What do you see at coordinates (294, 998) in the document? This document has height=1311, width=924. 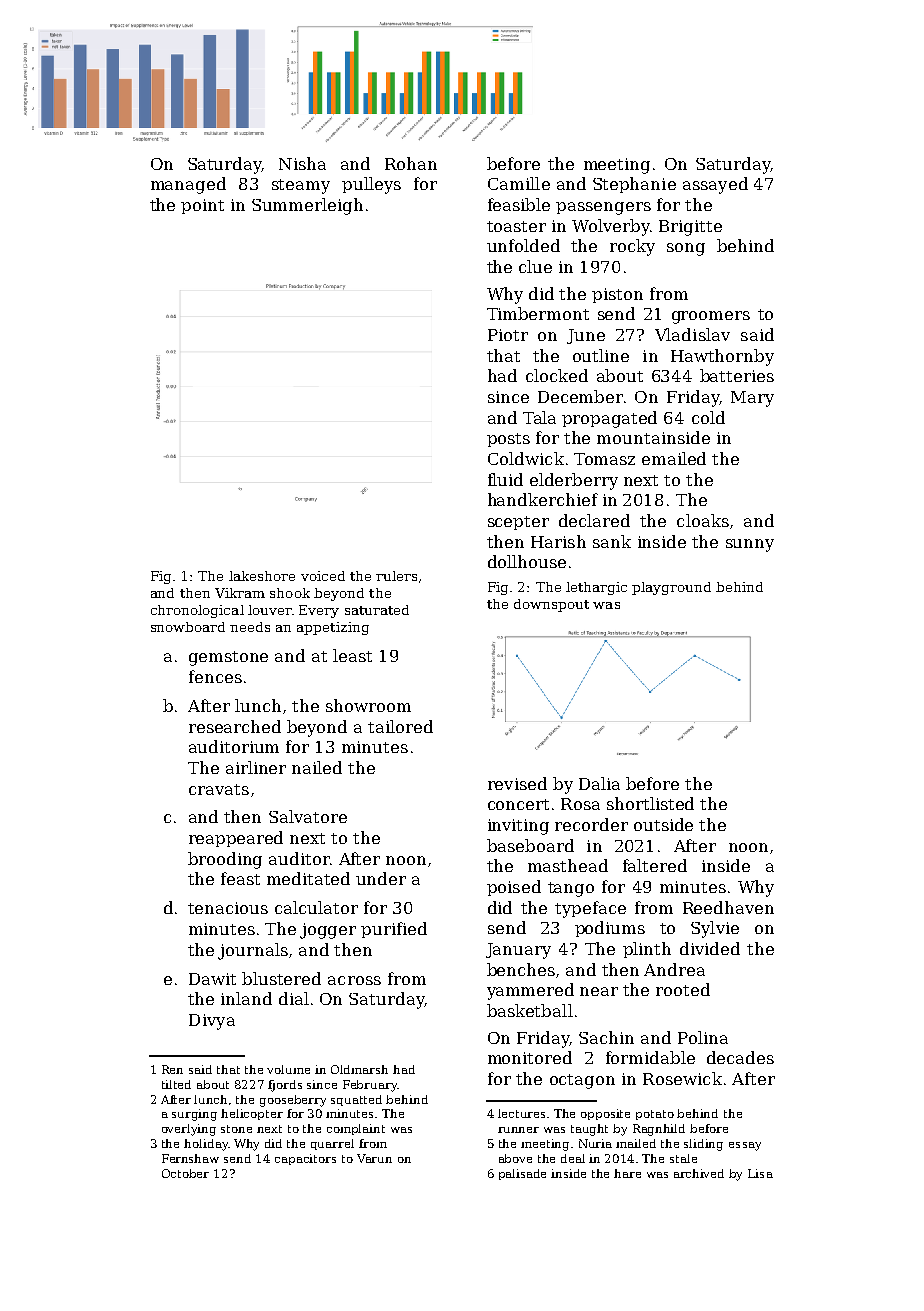 I see `dial` at bounding box center [294, 998].
